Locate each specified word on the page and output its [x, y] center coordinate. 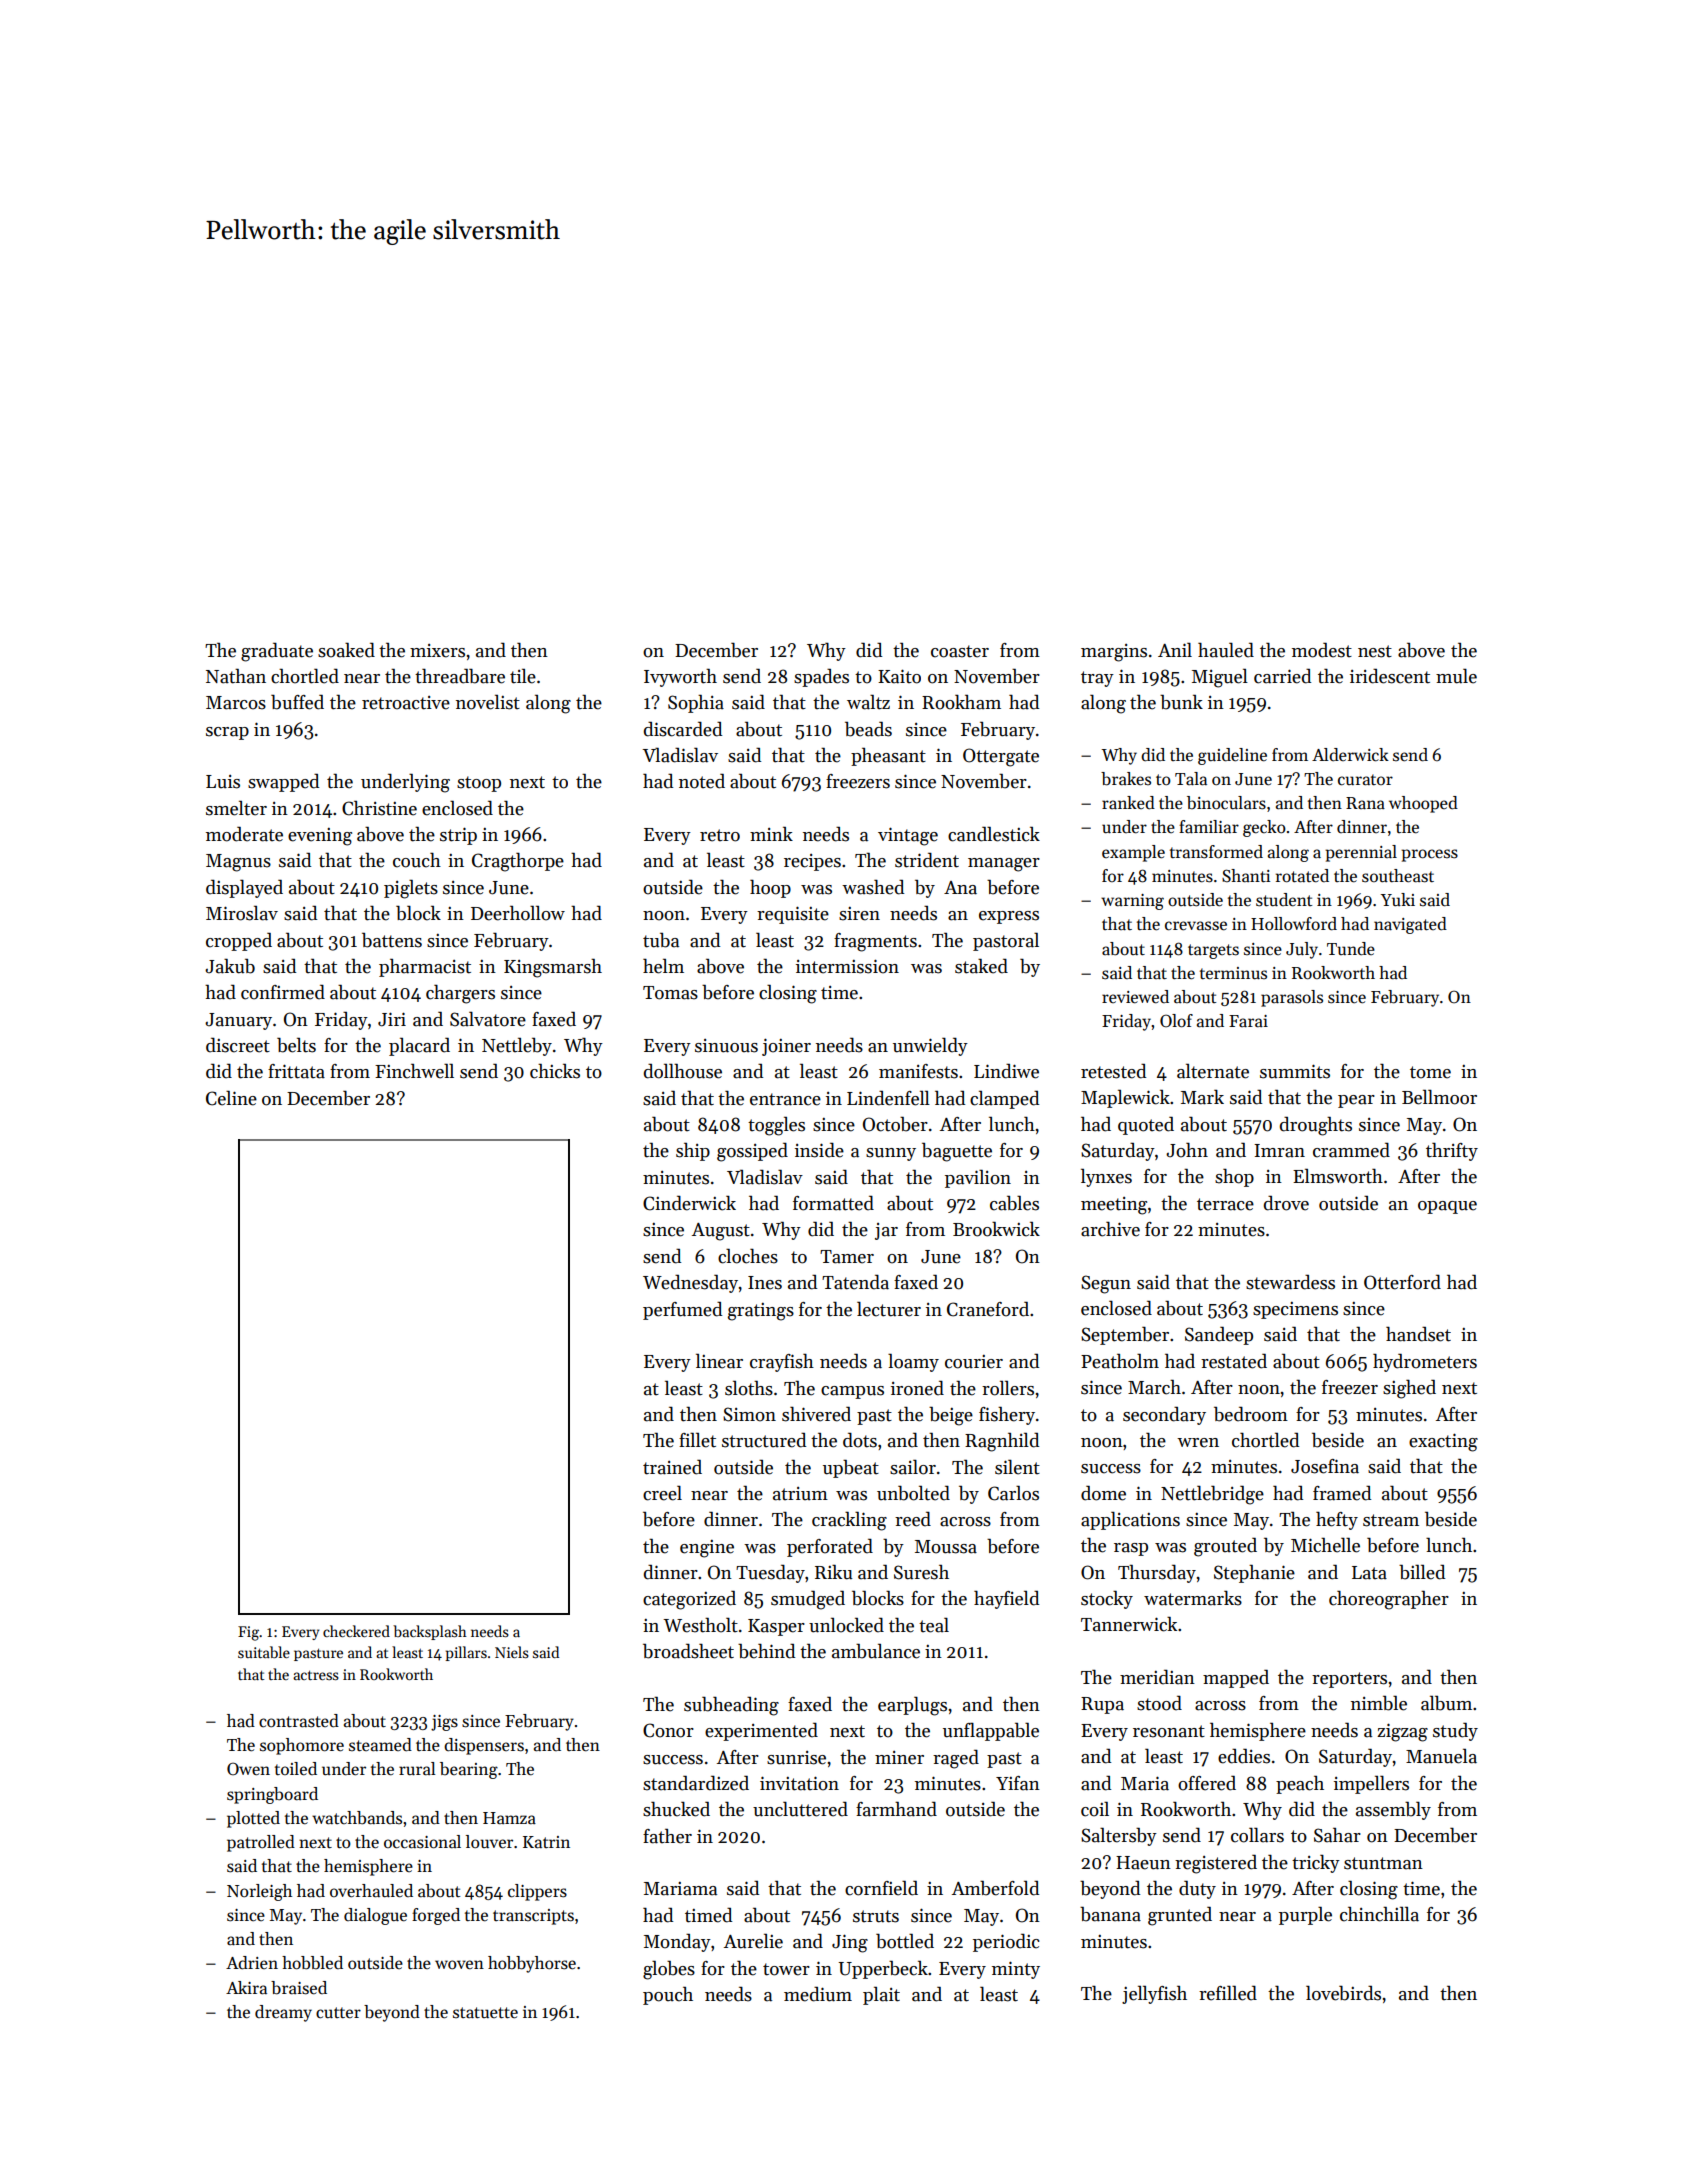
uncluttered [800, 1809]
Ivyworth [680, 677]
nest [1375, 651]
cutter [338, 2013]
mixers [437, 651]
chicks [555, 1071]
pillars [466, 1653]
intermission [847, 966]
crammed [1351, 1150]
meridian [1157, 1677]
